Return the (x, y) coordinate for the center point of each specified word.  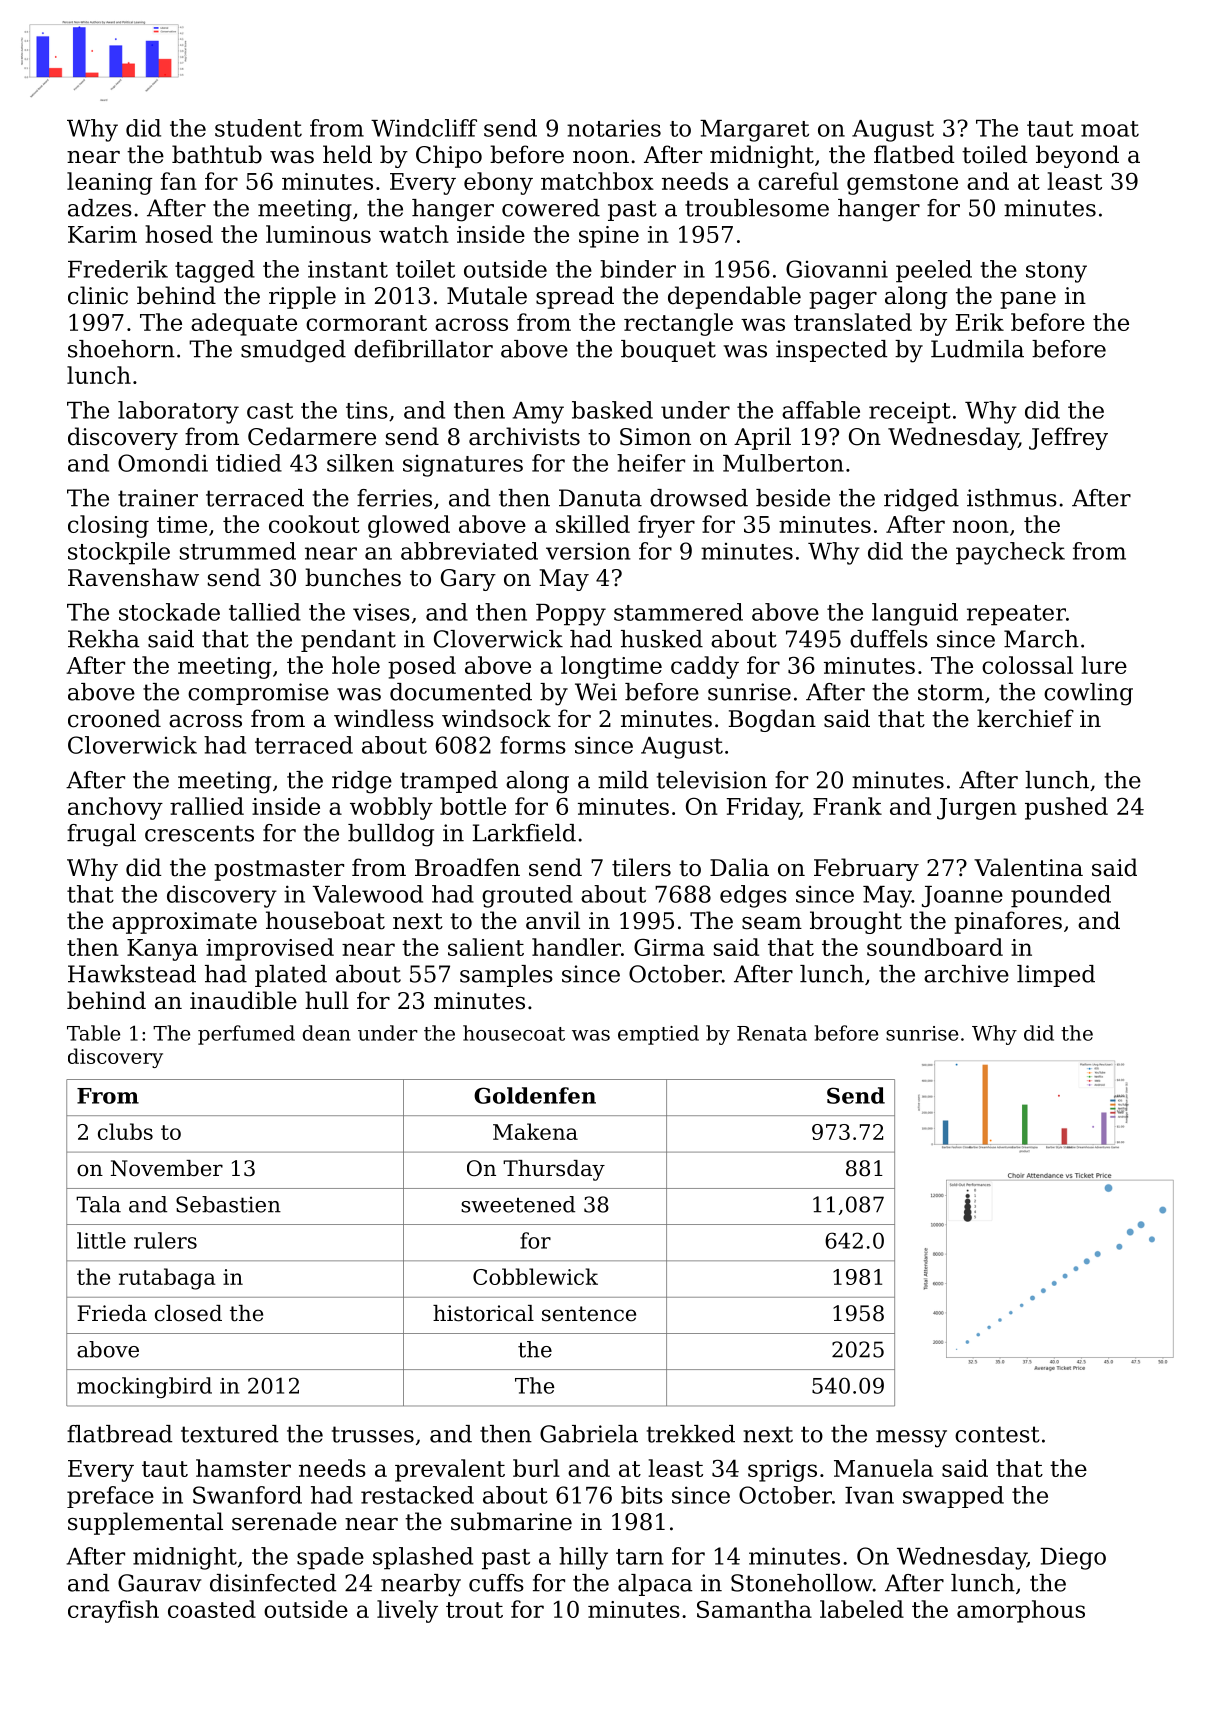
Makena (535, 1131)
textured (229, 1434)
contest (997, 1434)
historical (483, 1313)
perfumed (246, 1035)
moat (1110, 129)
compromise (258, 694)
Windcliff (424, 128)
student (258, 128)
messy (911, 1439)
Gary (468, 580)
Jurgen (977, 809)
